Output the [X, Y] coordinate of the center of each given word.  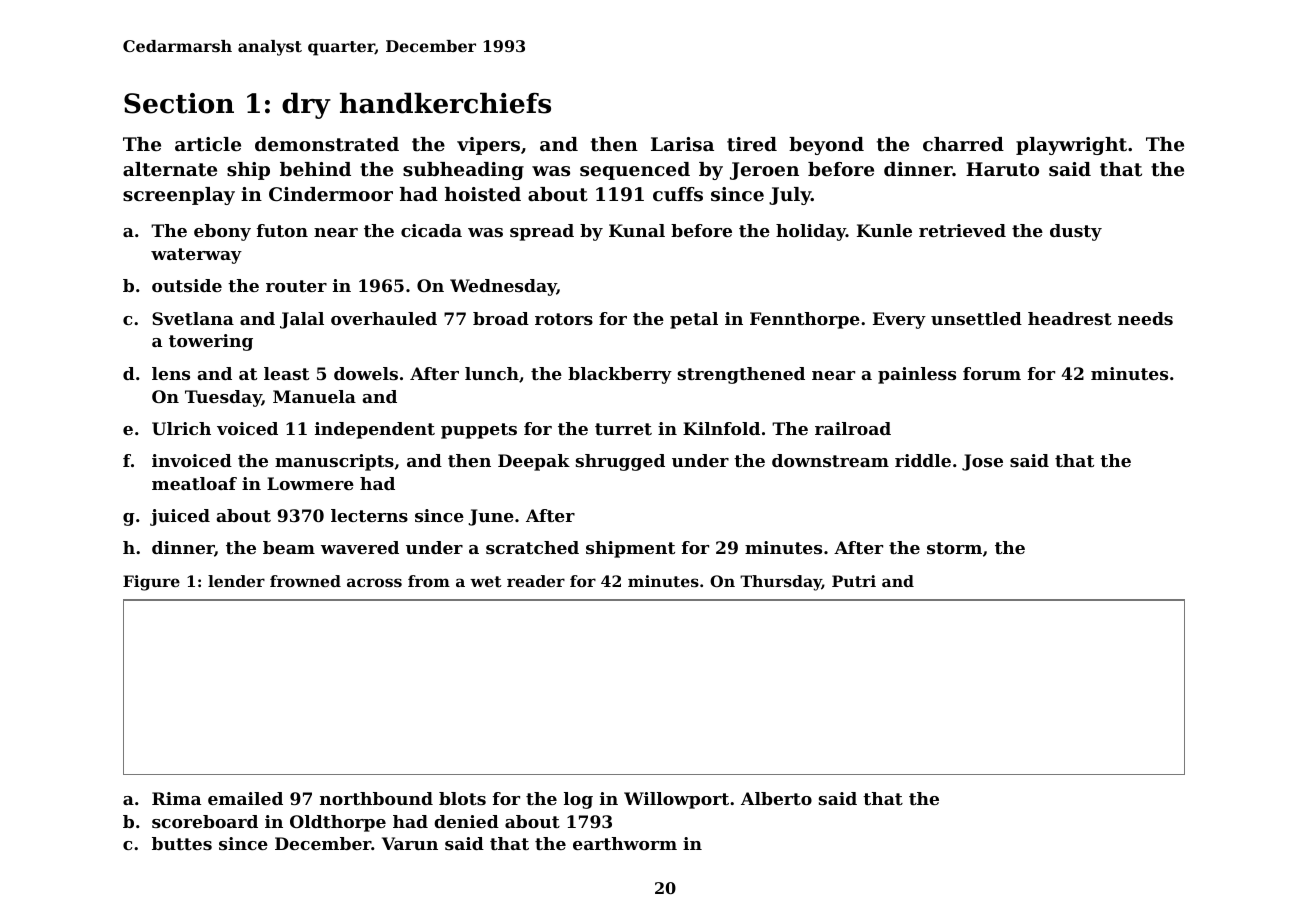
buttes [182, 843]
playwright [1071, 146]
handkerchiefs [445, 103]
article [208, 144]
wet [486, 581]
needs [1145, 318]
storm [954, 548]
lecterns [369, 515]
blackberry [620, 375]
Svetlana [193, 318]
